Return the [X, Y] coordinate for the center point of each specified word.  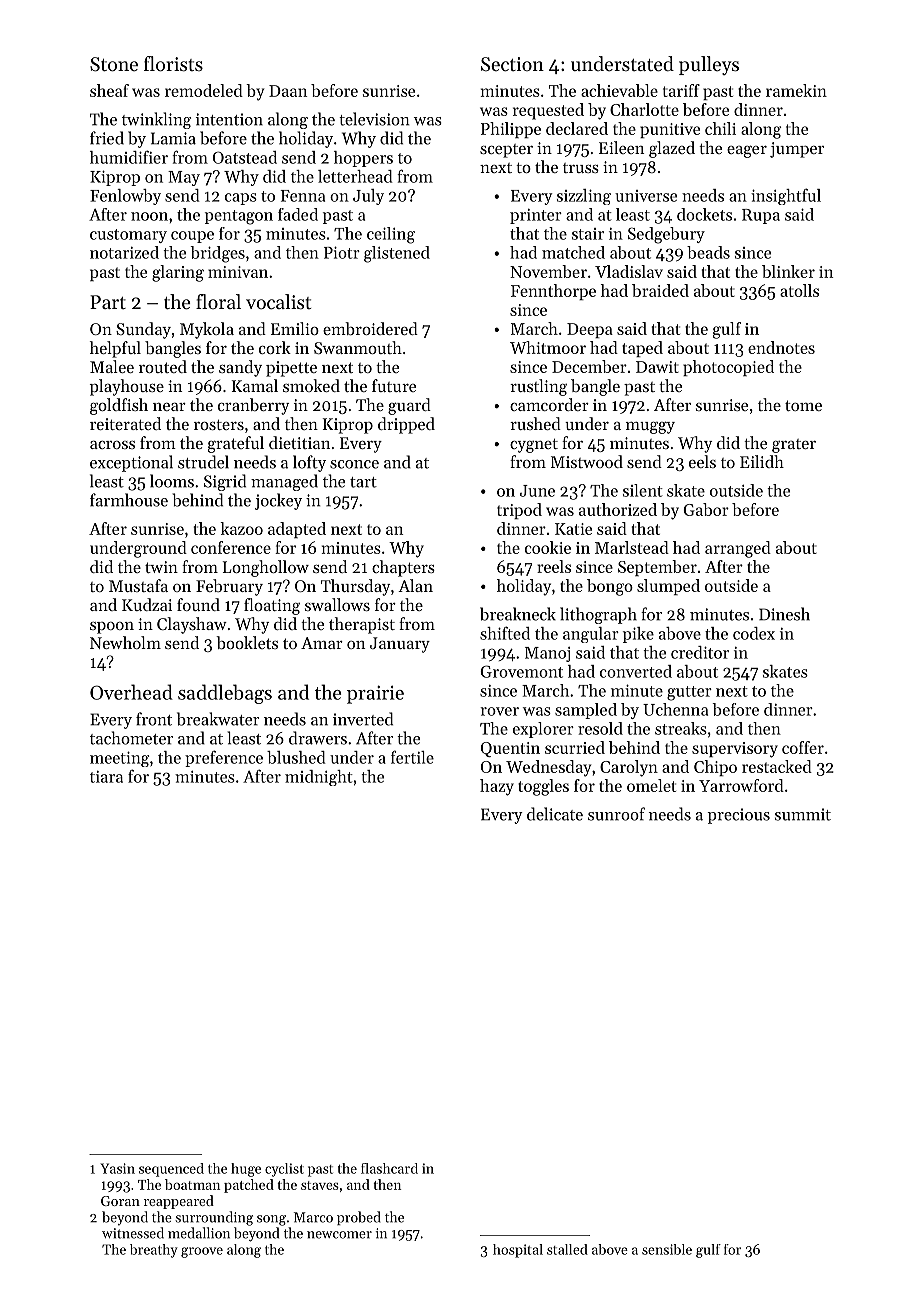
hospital [518, 1251]
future [394, 385]
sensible [667, 1249]
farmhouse [129, 500]
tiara [106, 777]
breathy [154, 1251]
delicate [555, 814]
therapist [362, 625]
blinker [788, 271]
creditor [700, 652]
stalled [567, 1249]
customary [128, 236]
